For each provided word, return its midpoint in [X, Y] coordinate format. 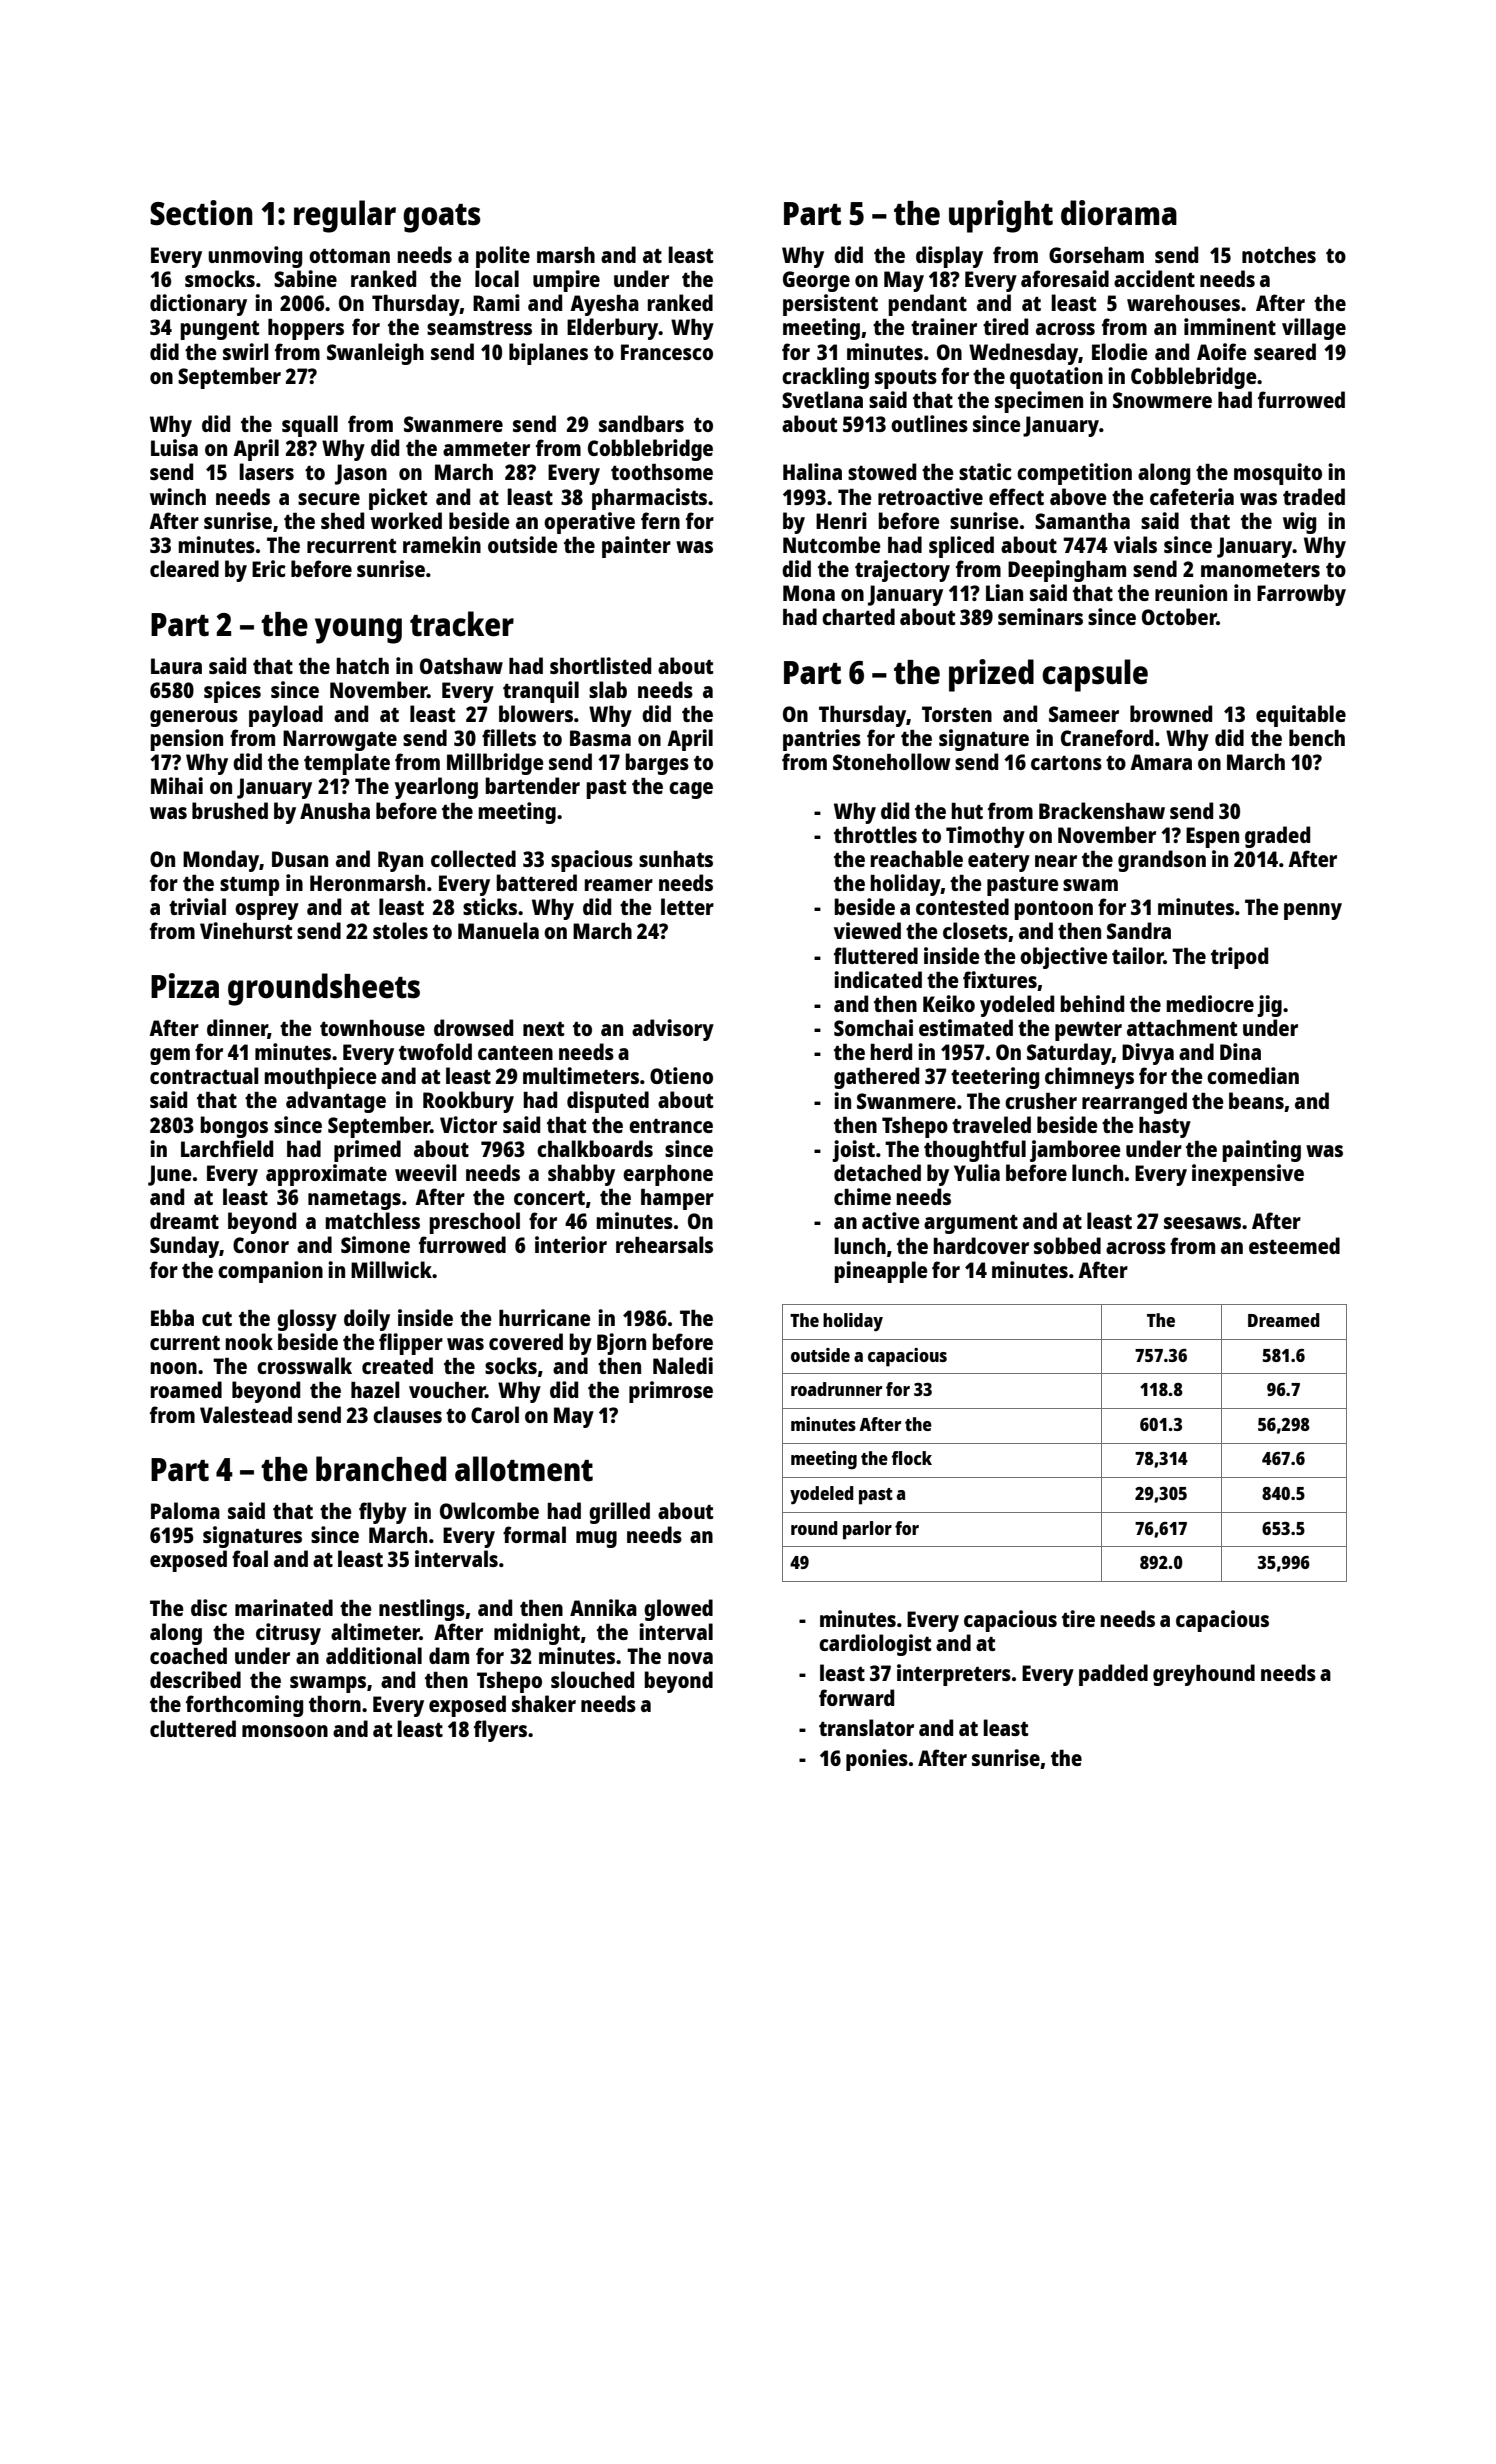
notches [1279, 255]
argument [971, 1224]
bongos [234, 1127]
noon [173, 1368]
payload [286, 716]
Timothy [985, 837]
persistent [830, 305]
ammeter [486, 449]
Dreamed [1284, 1320]
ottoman [349, 256]
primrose [671, 1392]
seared [1285, 351]
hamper [677, 1199]
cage [691, 790]
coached [188, 1655]
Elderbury [613, 329]
